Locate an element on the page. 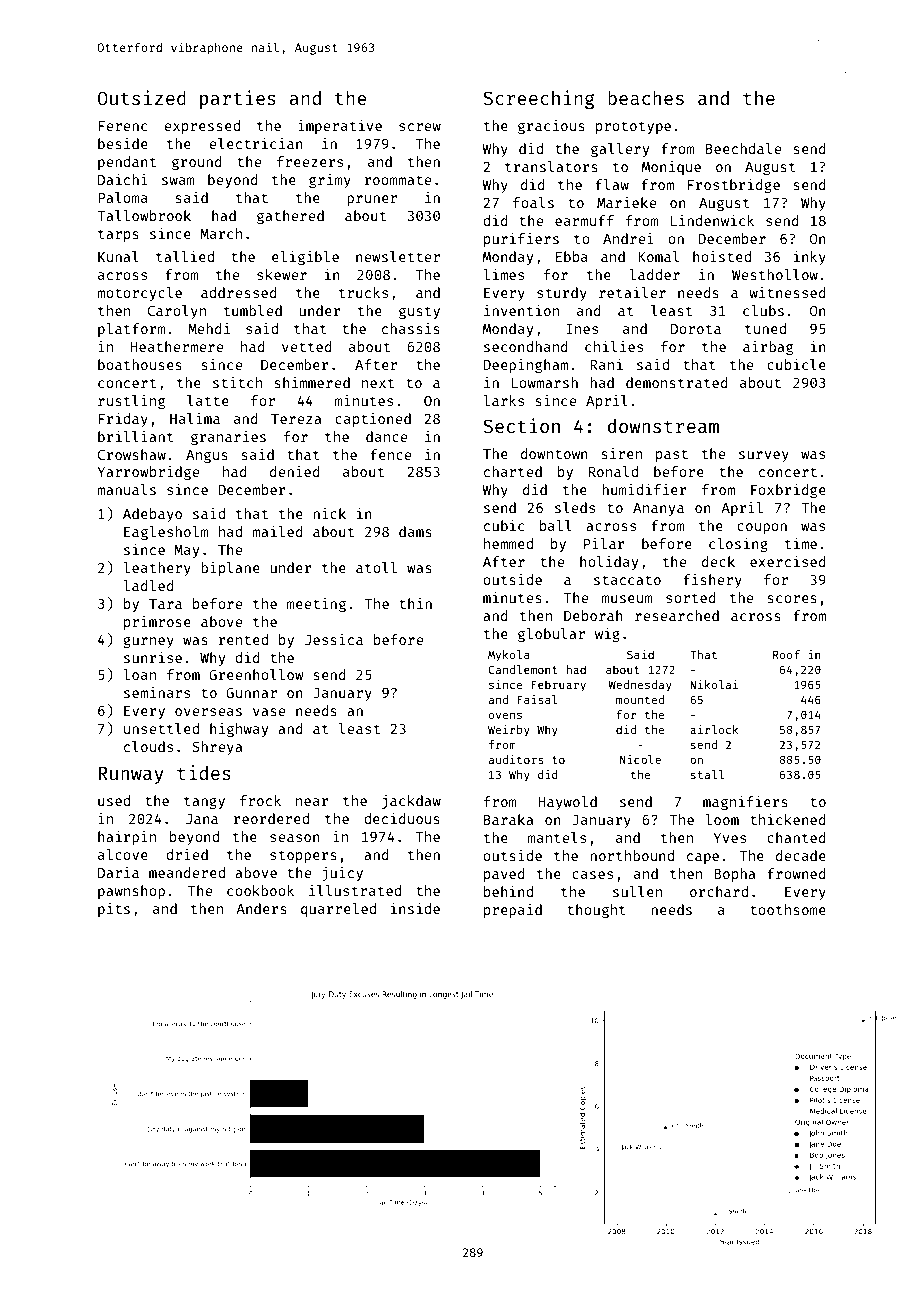 This image has width=924, height=1314. mailed is located at coordinates (277, 531).
